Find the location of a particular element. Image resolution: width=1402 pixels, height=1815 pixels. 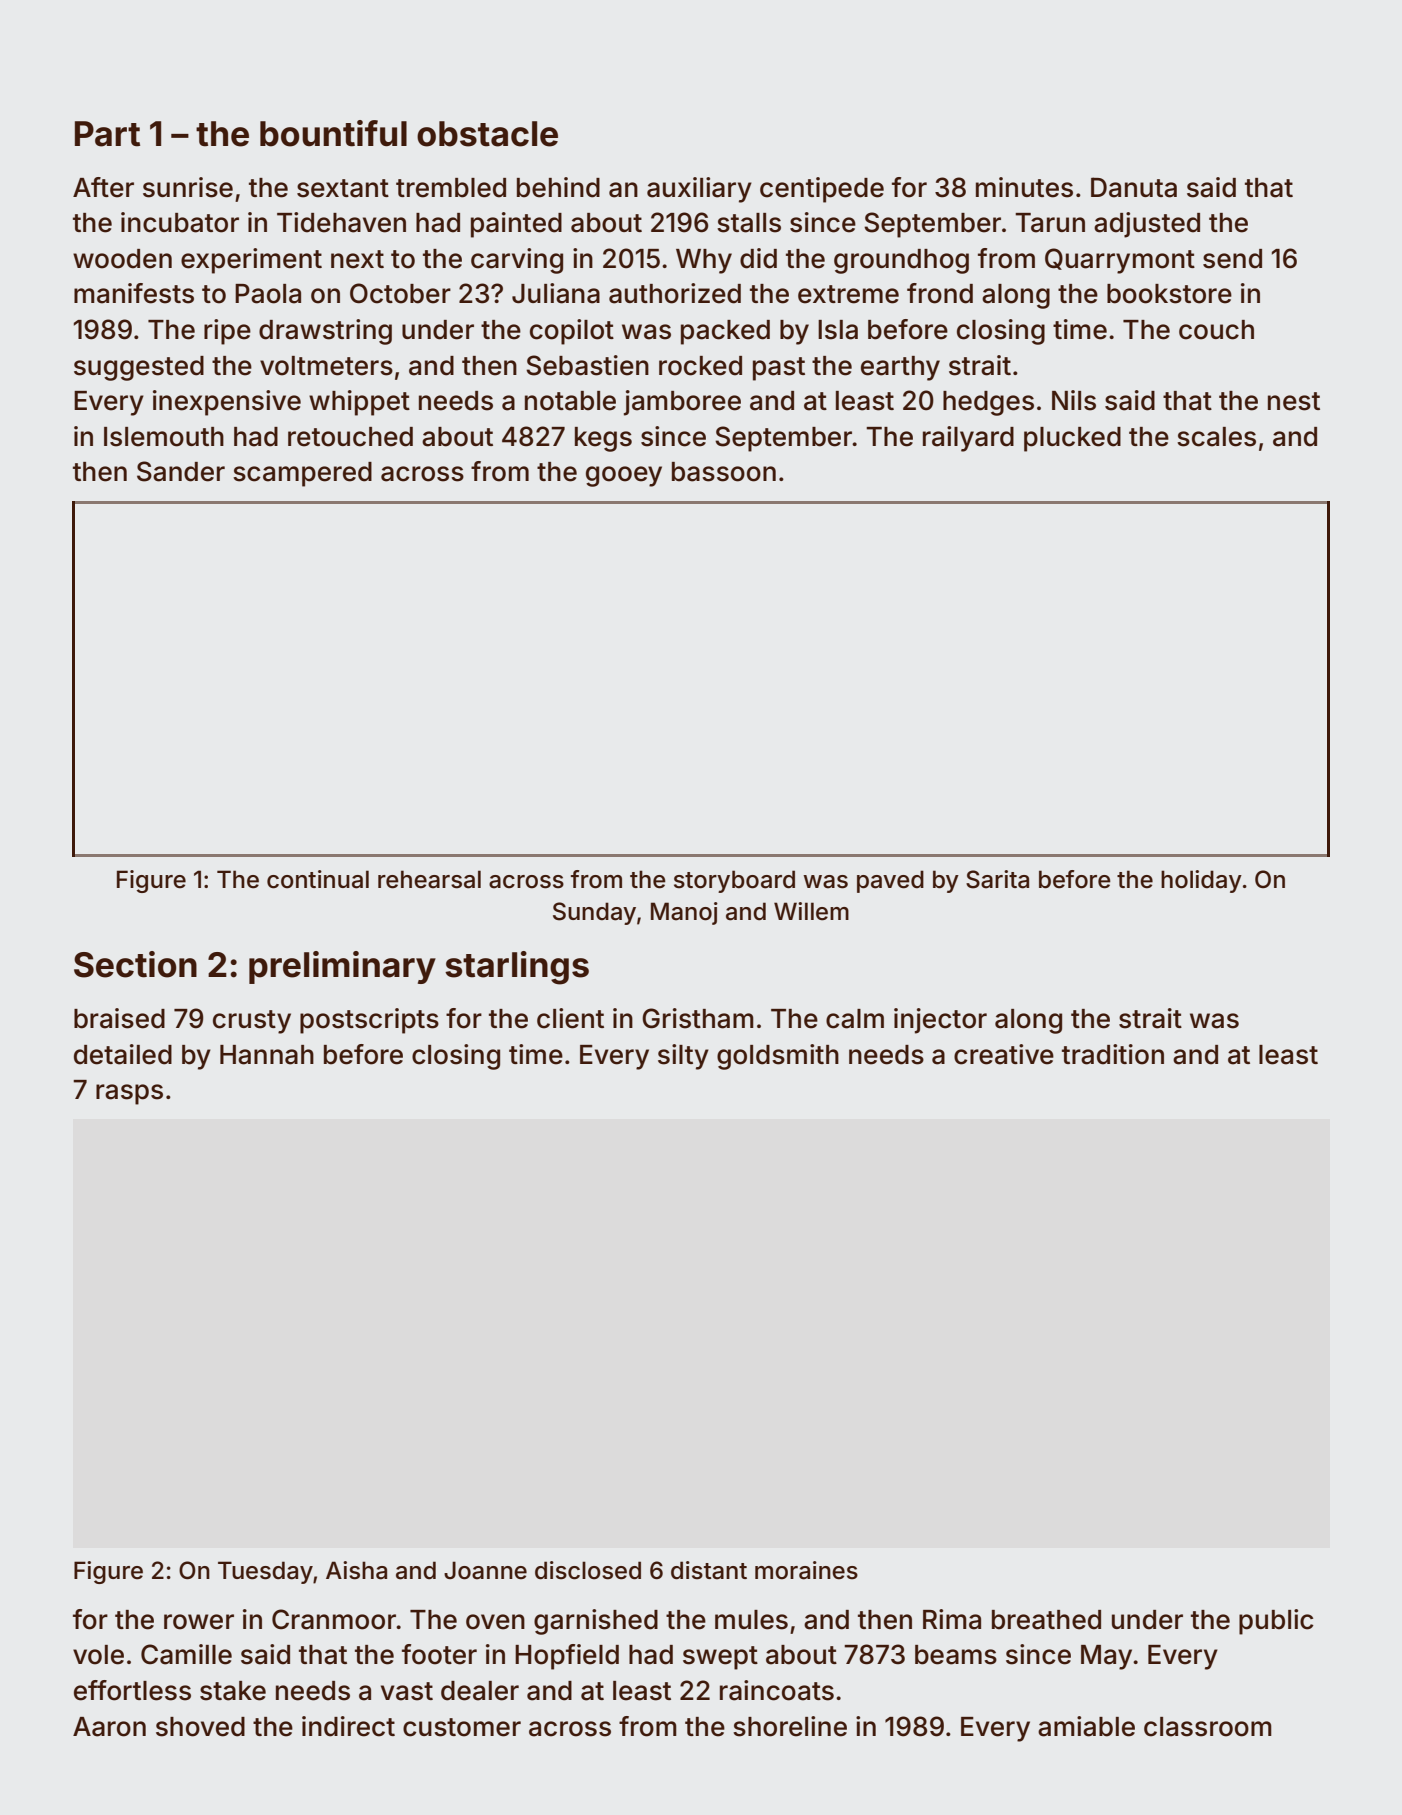

Danuta is located at coordinates (1134, 187).
